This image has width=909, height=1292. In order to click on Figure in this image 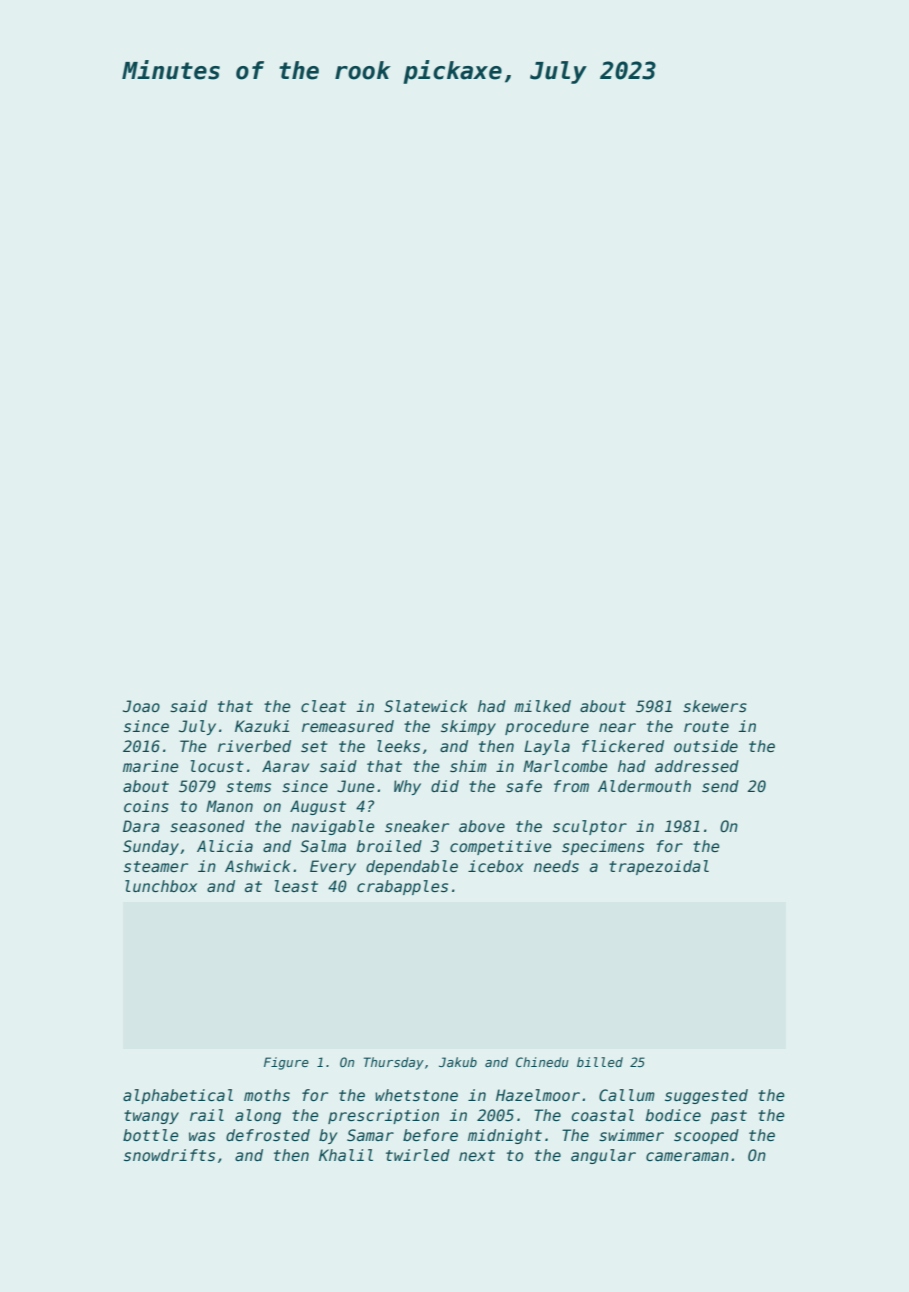, I will do `click(286, 1063)`.
